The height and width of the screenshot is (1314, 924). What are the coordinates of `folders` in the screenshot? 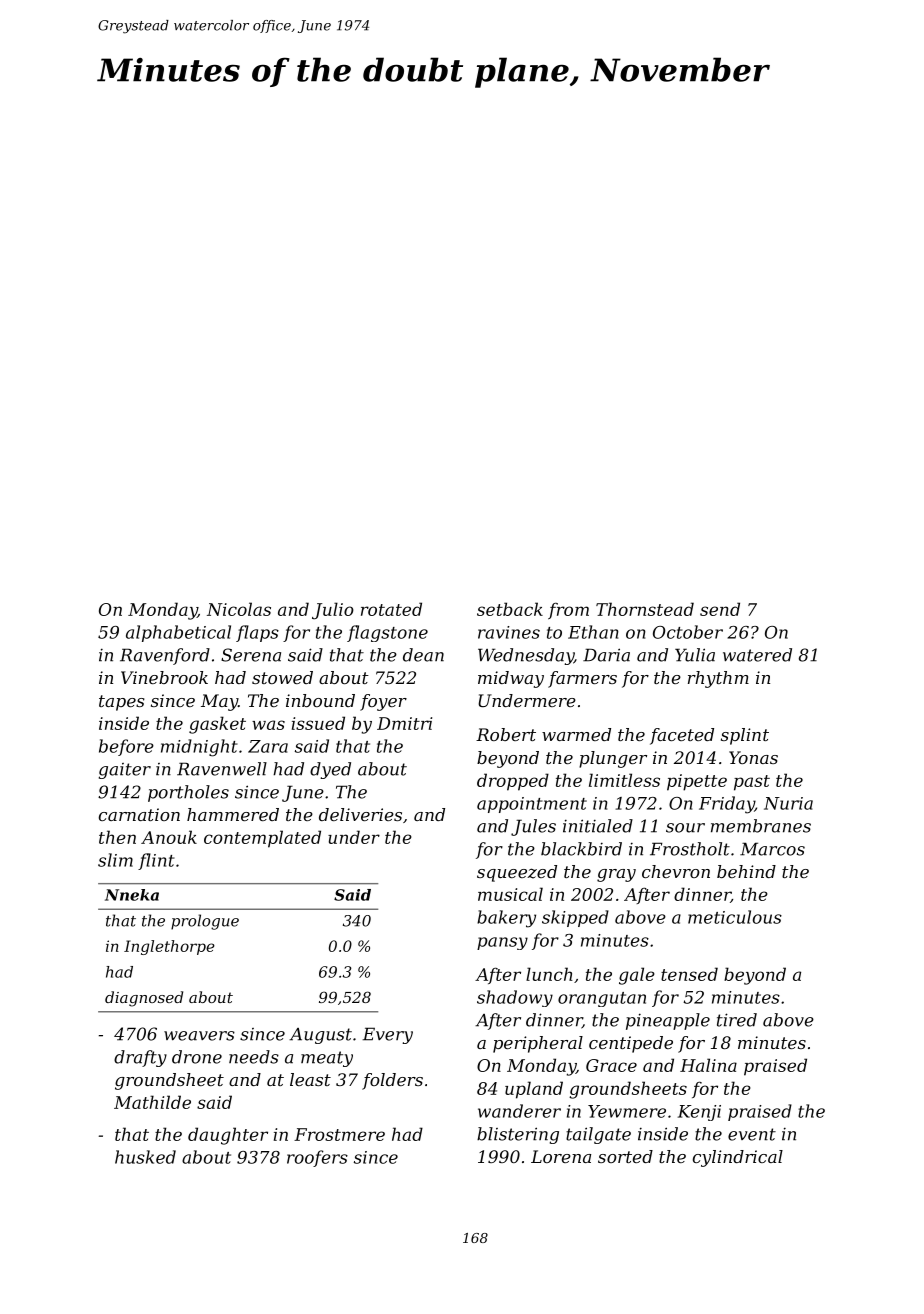 It's located at (392, 1081).
